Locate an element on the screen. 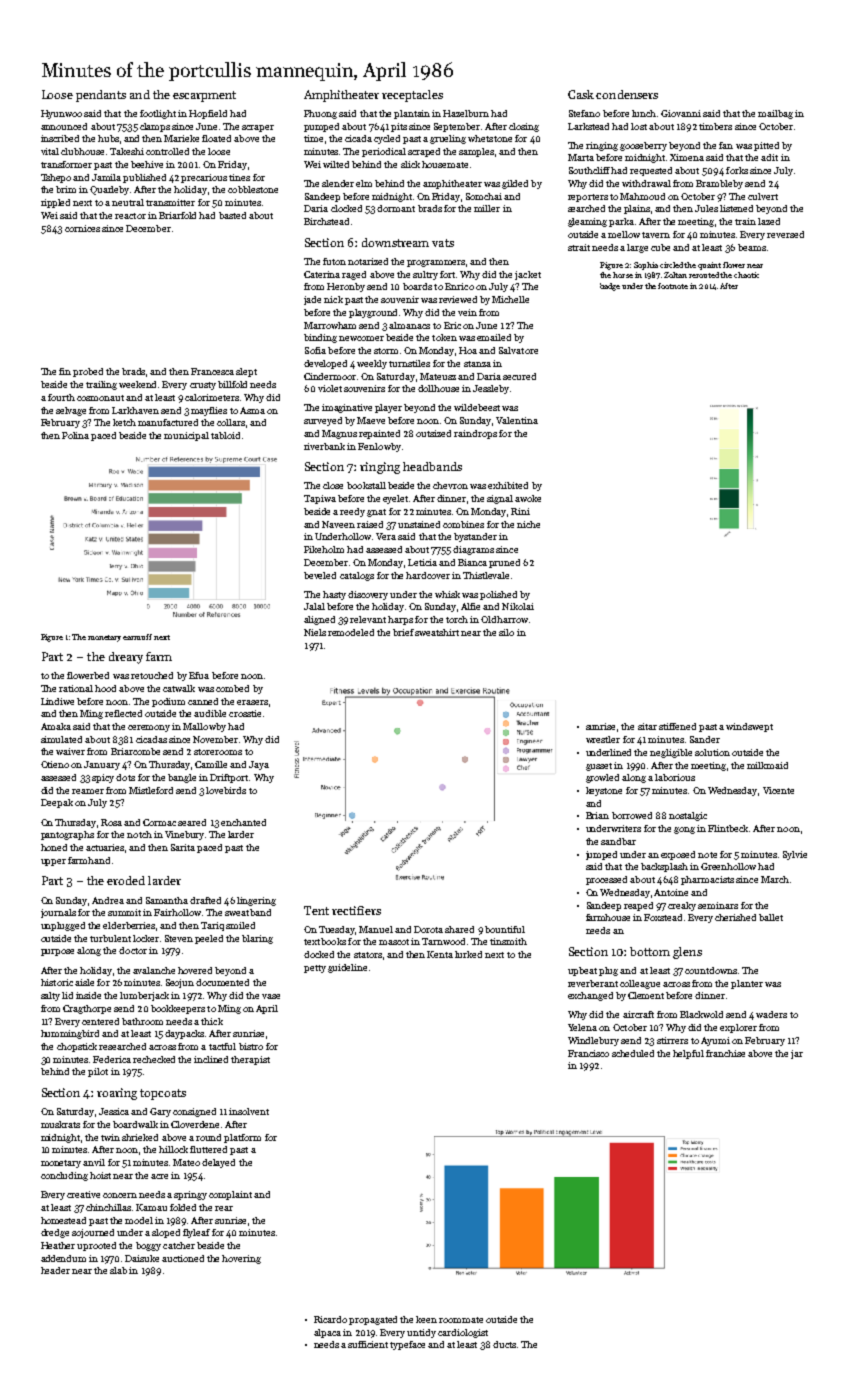 The height and width of the screenshot is (1400, 849). Foxstead is located at coordinates (663, 917).
